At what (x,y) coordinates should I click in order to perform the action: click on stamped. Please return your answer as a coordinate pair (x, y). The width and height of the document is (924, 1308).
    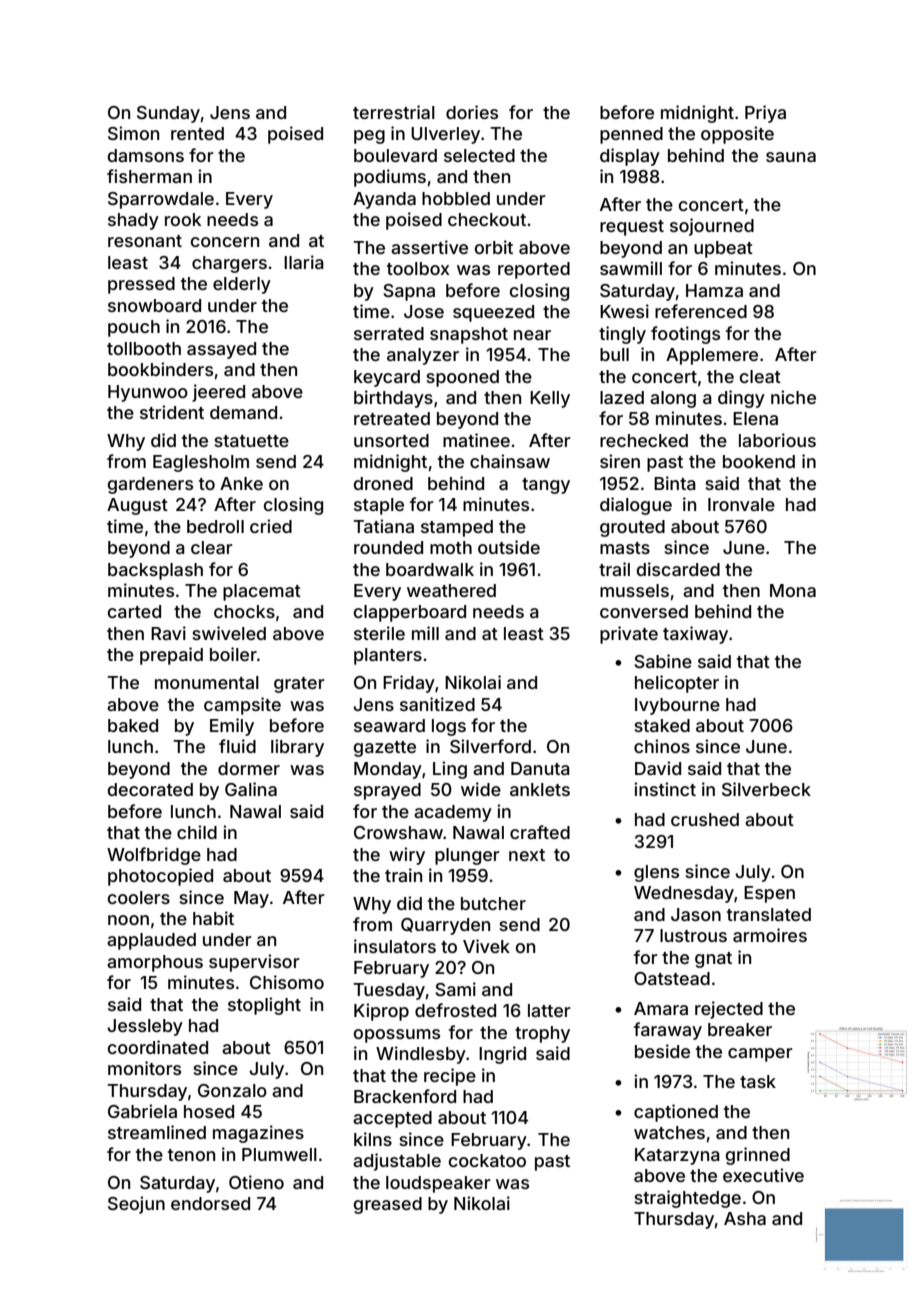
    Looking at the image, I should click on (457, 528).
